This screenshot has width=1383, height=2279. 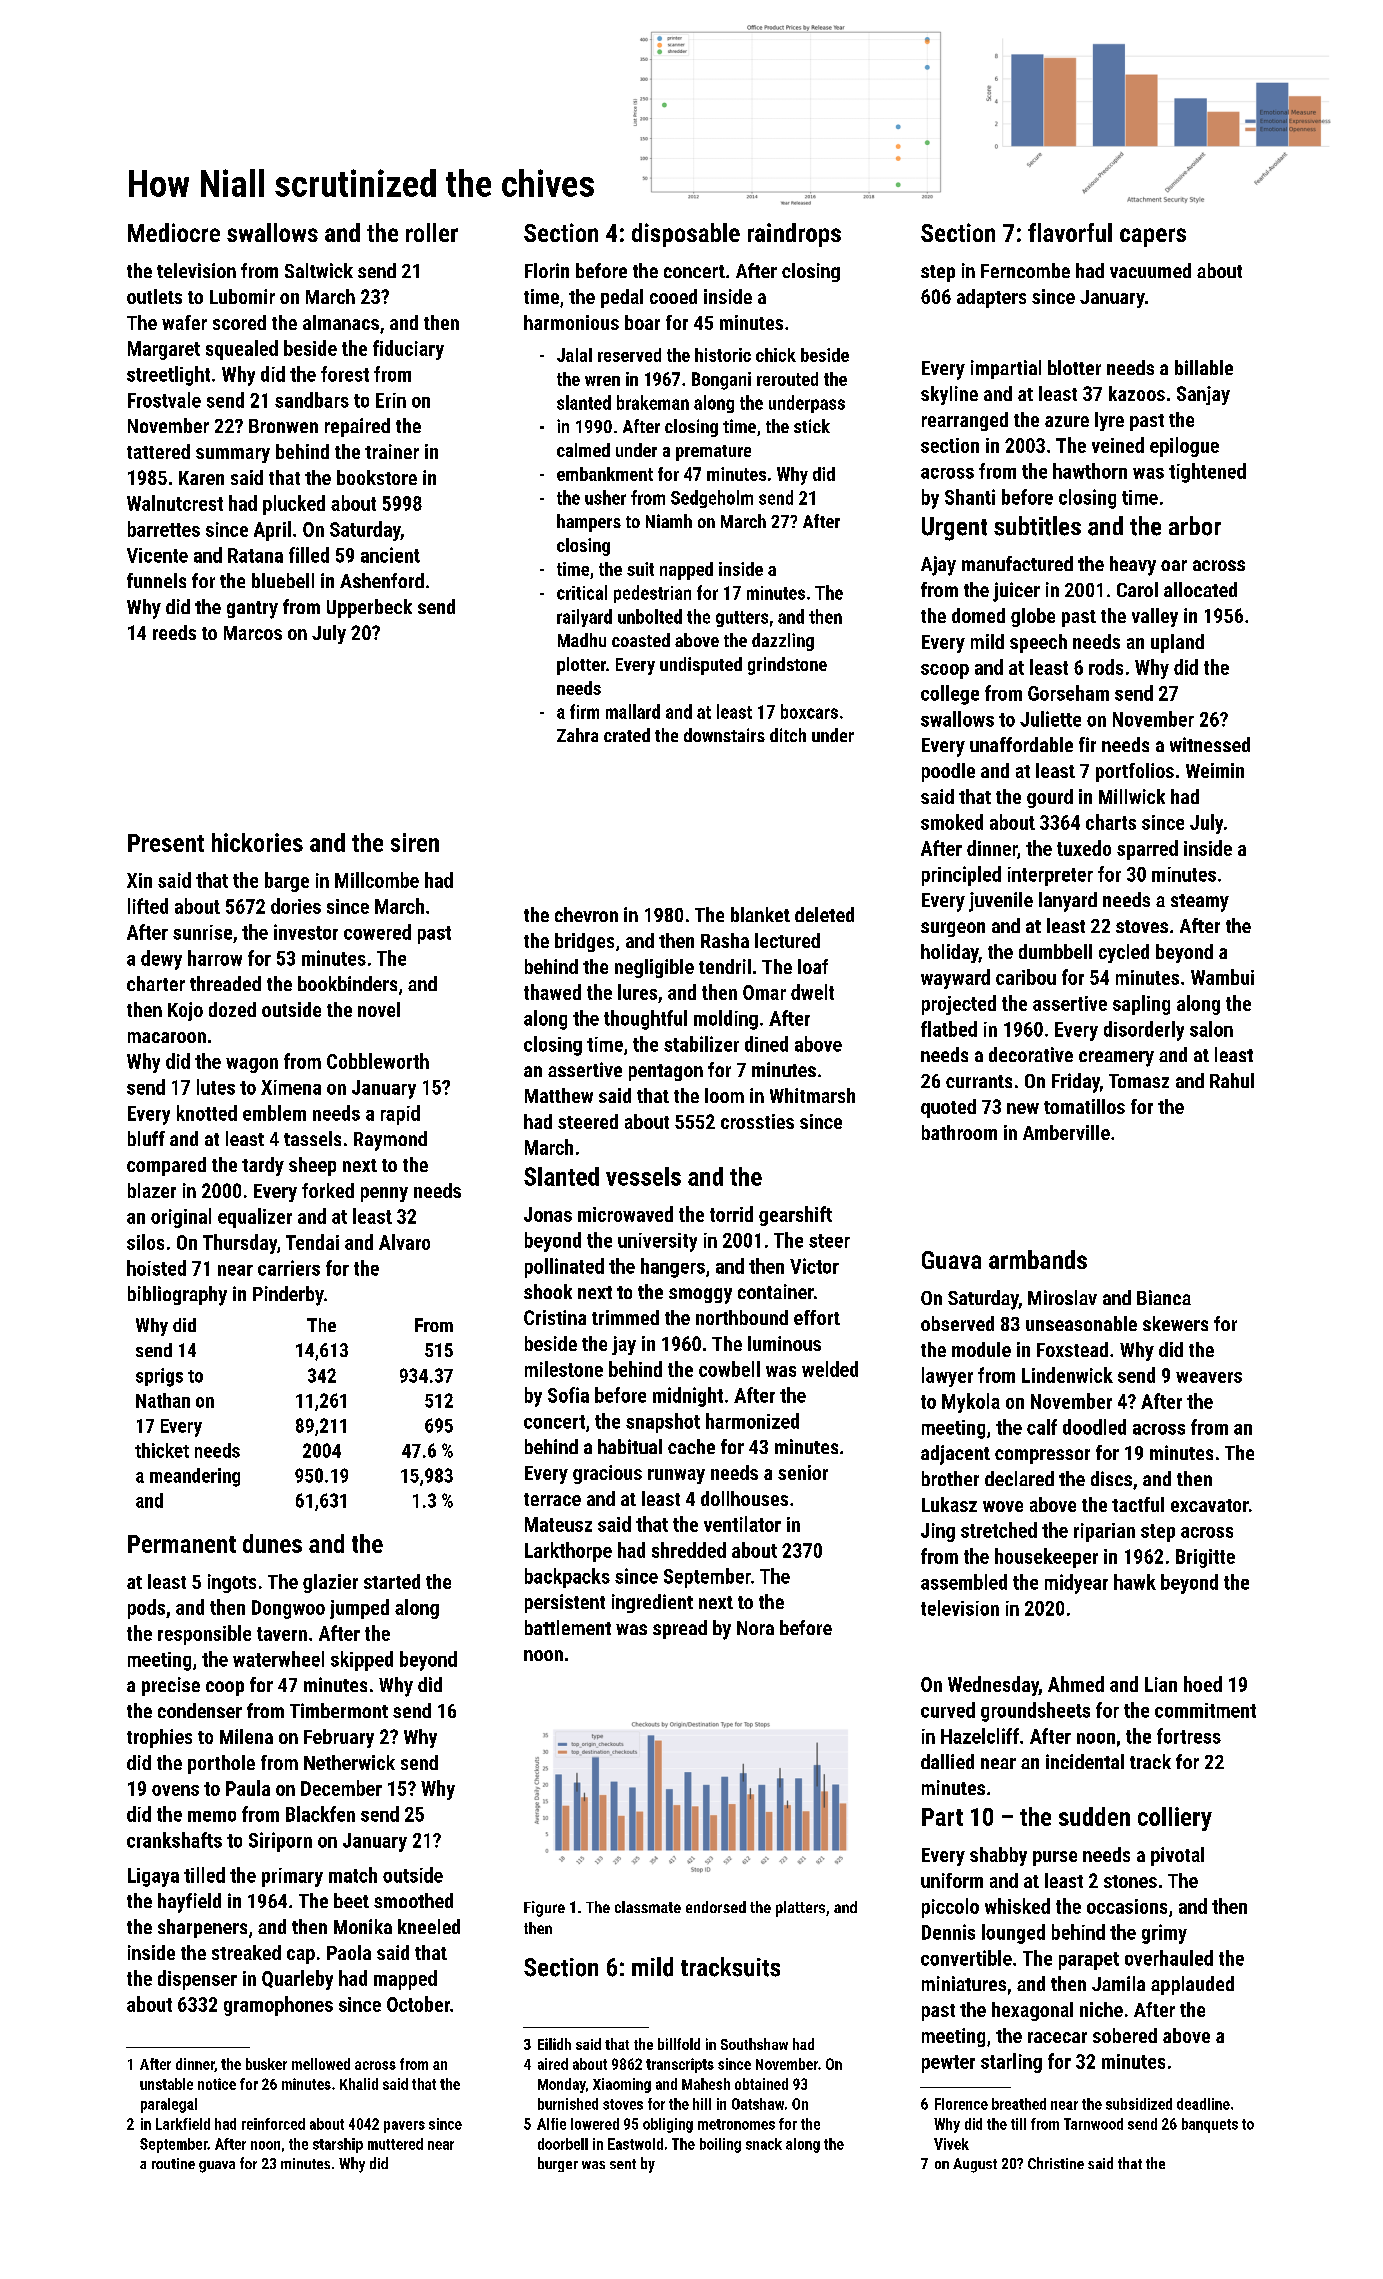 I want to click on routine, so click(x=173, y=2163).
